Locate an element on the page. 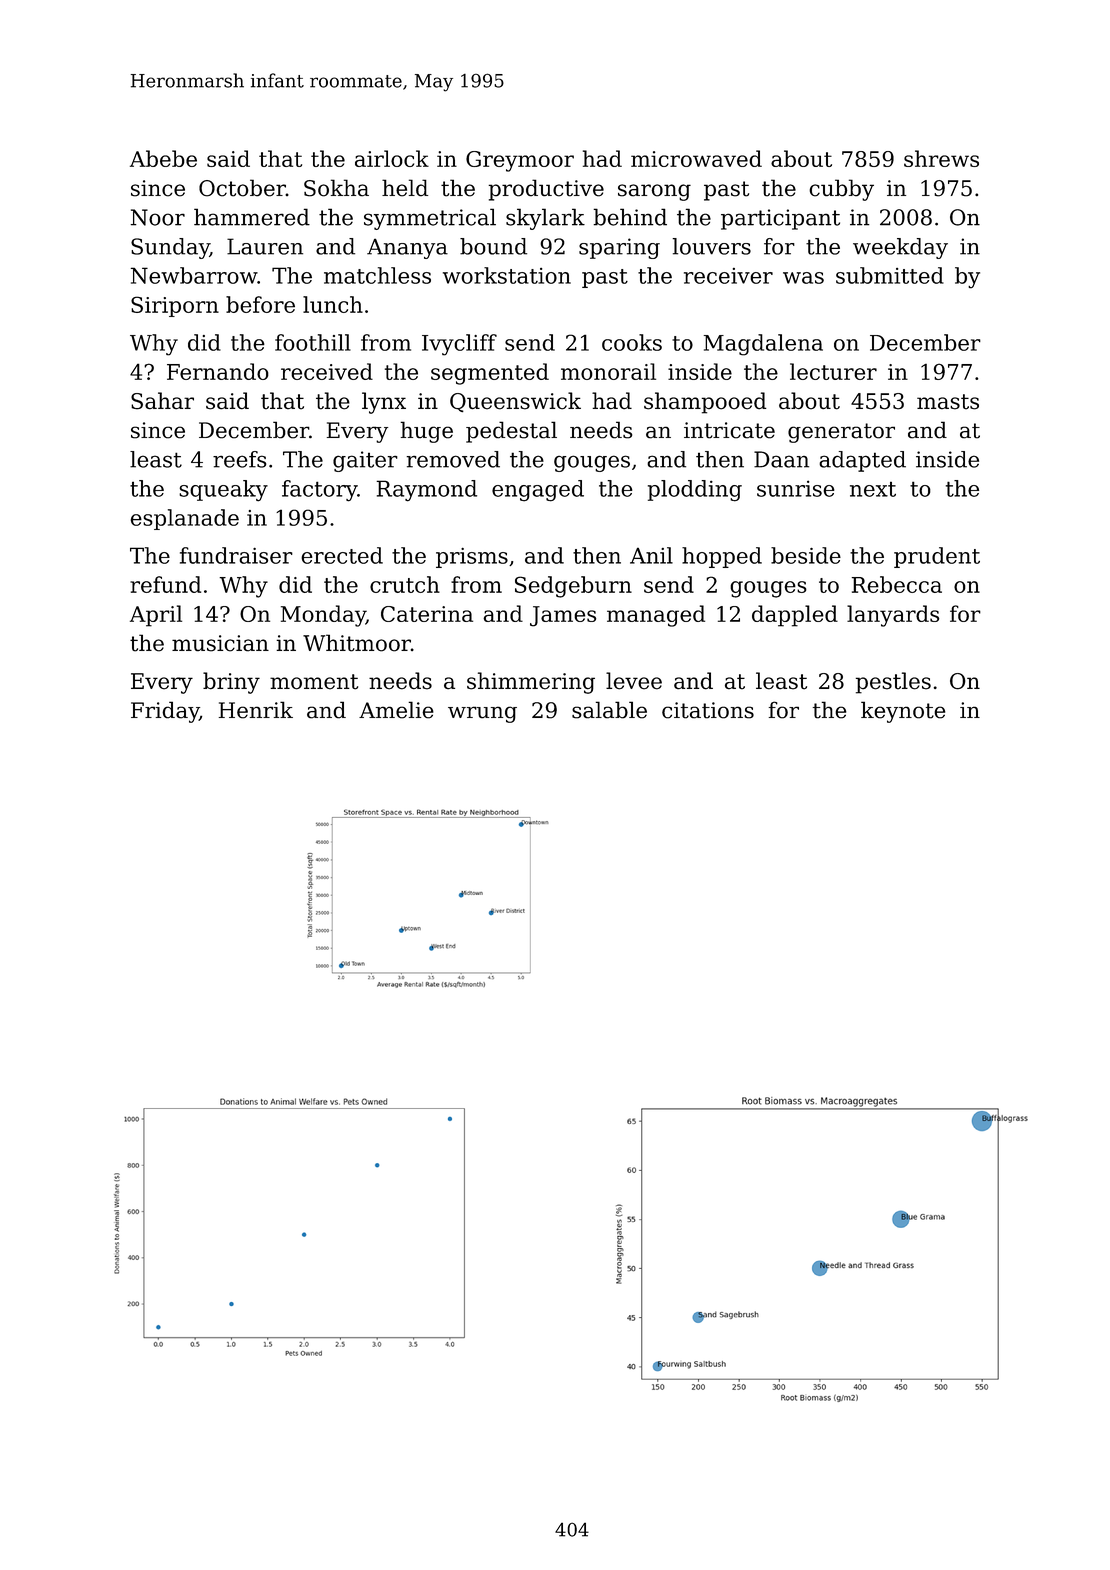 This page has height=1570, width=1110. workstation is located at coordinates (507, 275).
